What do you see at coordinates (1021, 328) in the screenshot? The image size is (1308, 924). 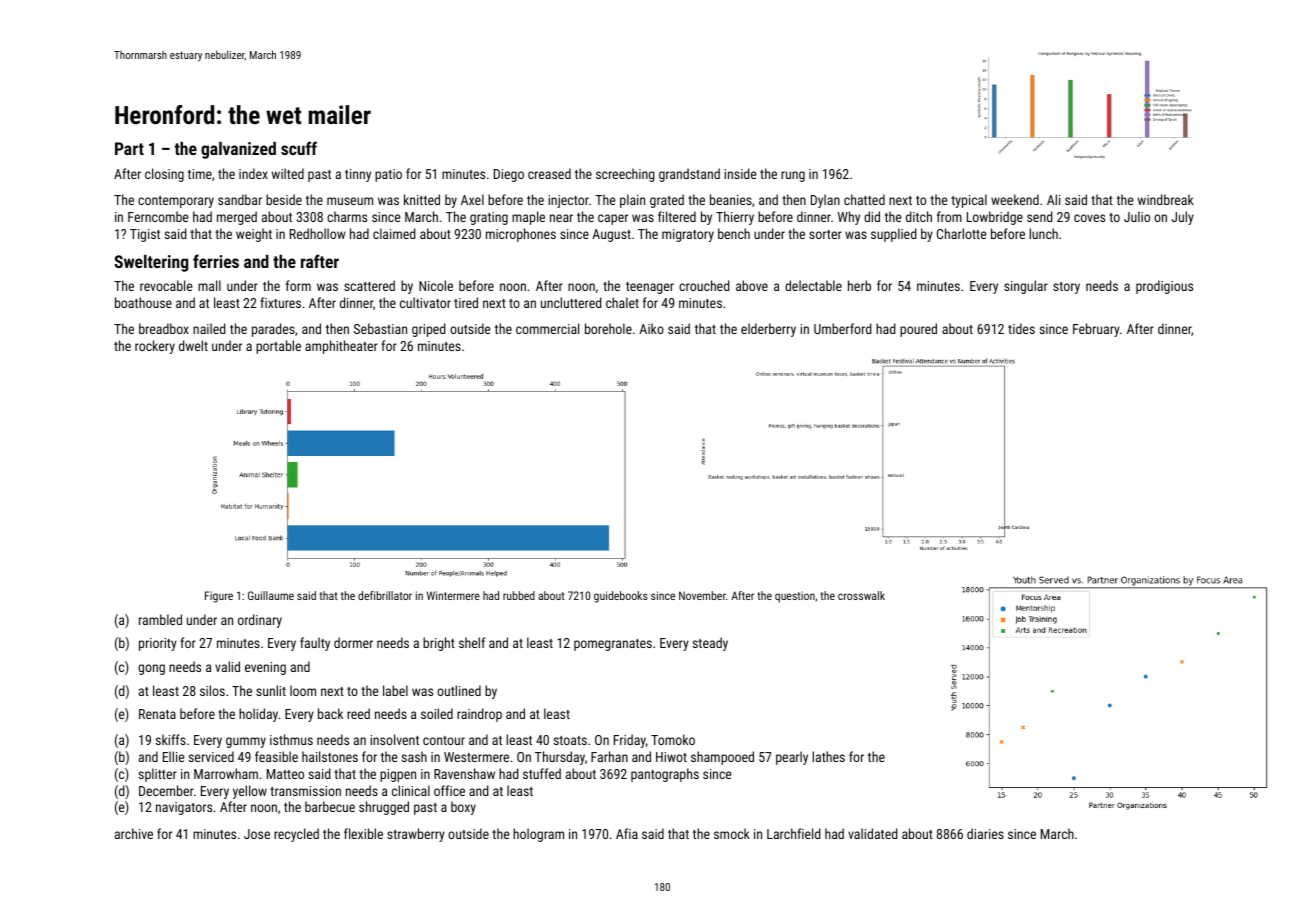 I see `tides` at bounding box center [1021, 328].
